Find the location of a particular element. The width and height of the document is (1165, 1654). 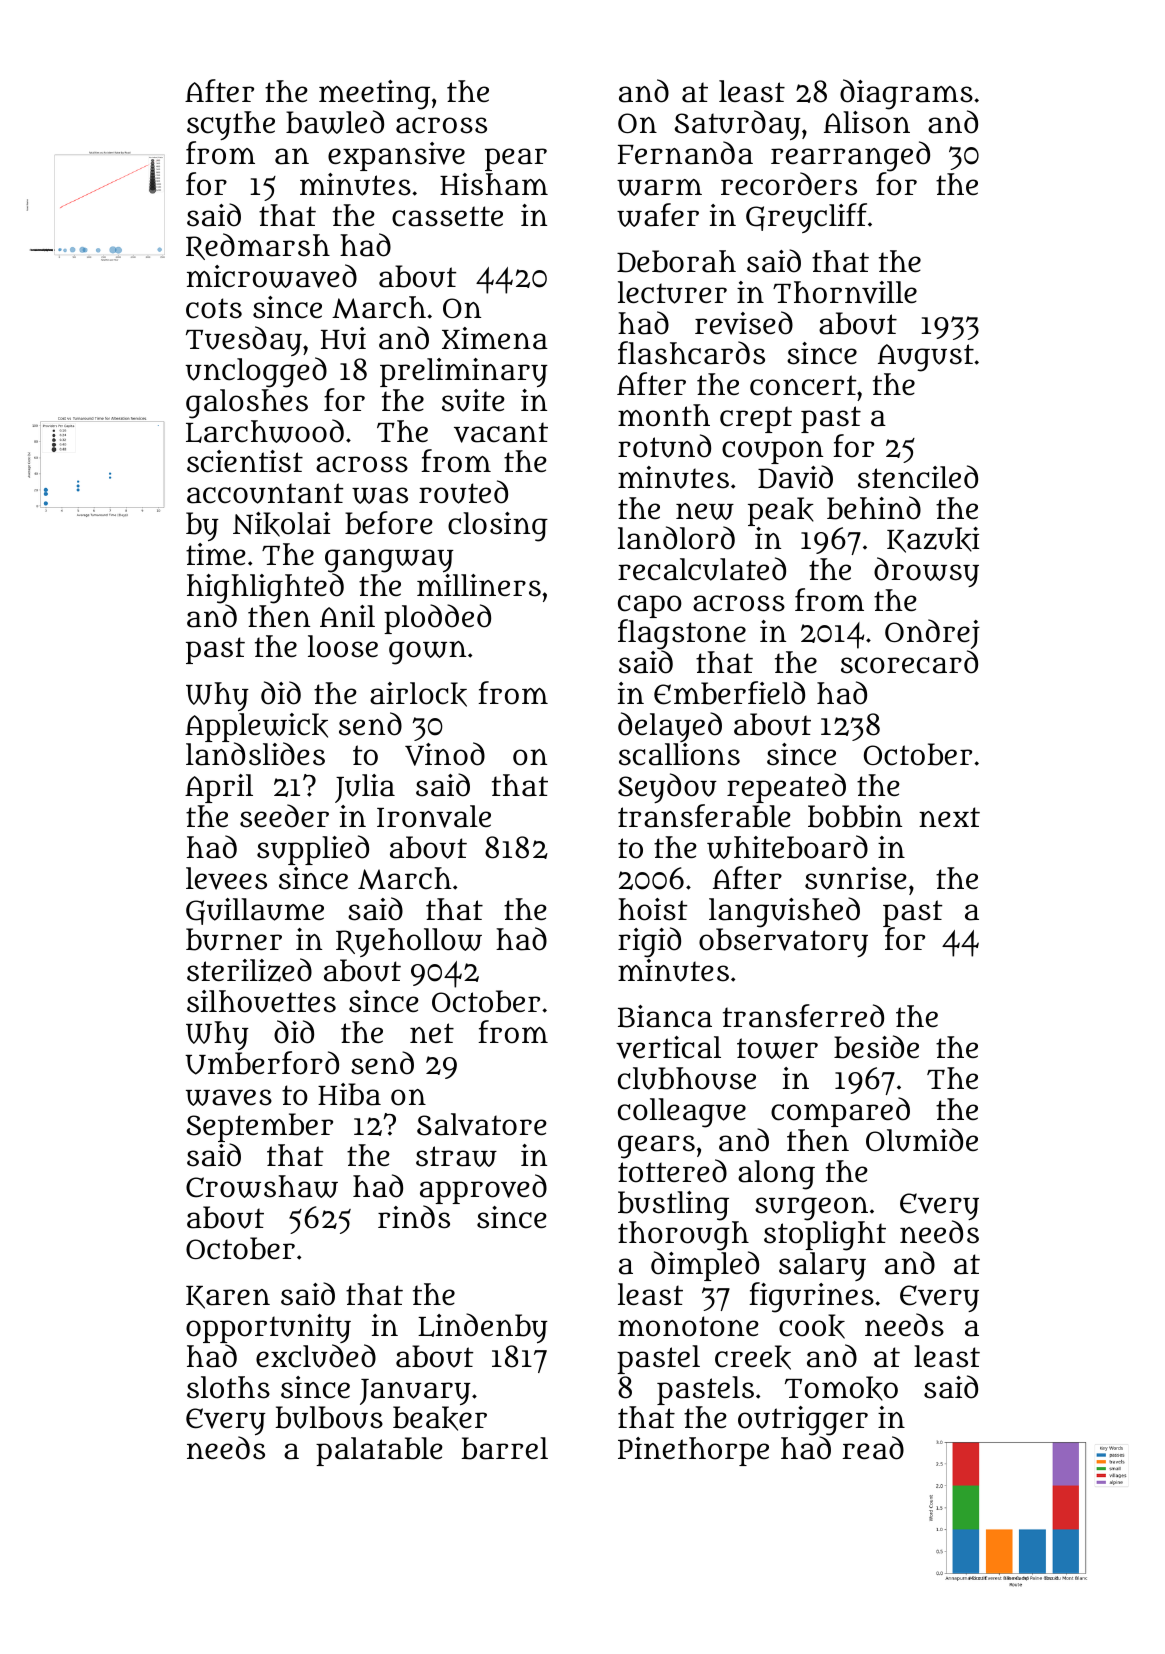

Crowshaw is located at coordinates (262, 1186).
